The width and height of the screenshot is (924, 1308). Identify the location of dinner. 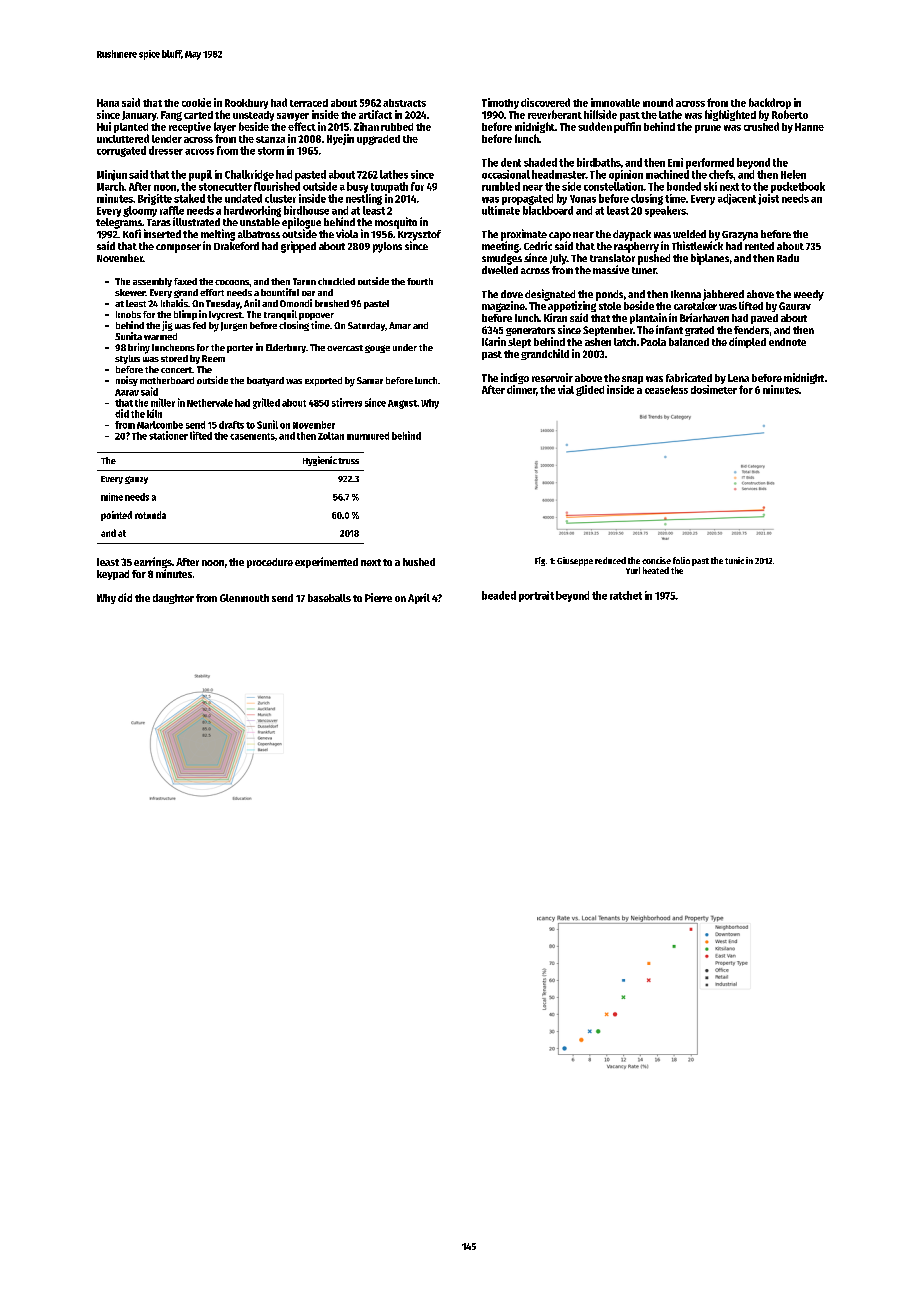
(521, 389).
